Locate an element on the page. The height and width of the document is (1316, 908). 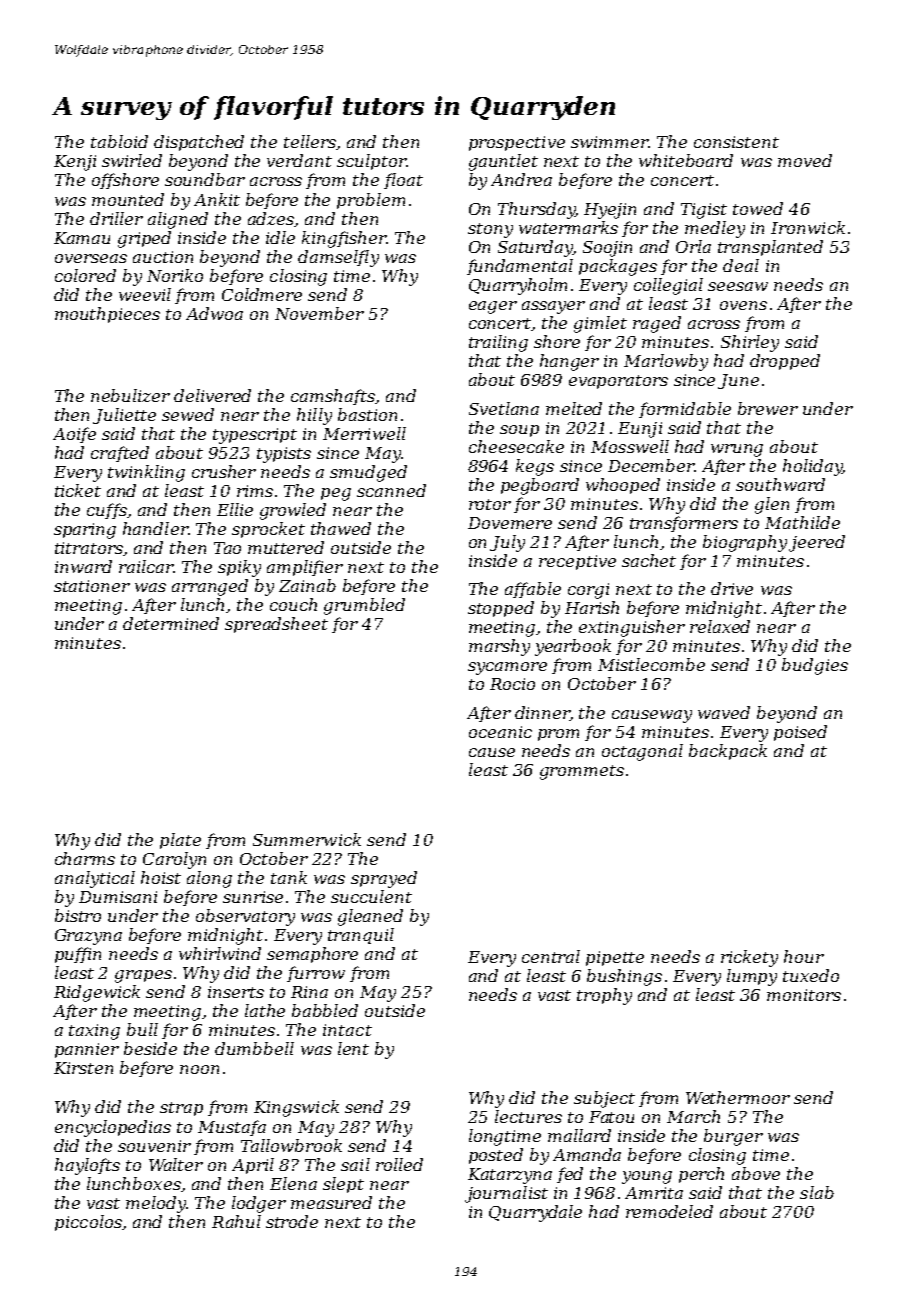
poised is located at coordinates (800, 733).
